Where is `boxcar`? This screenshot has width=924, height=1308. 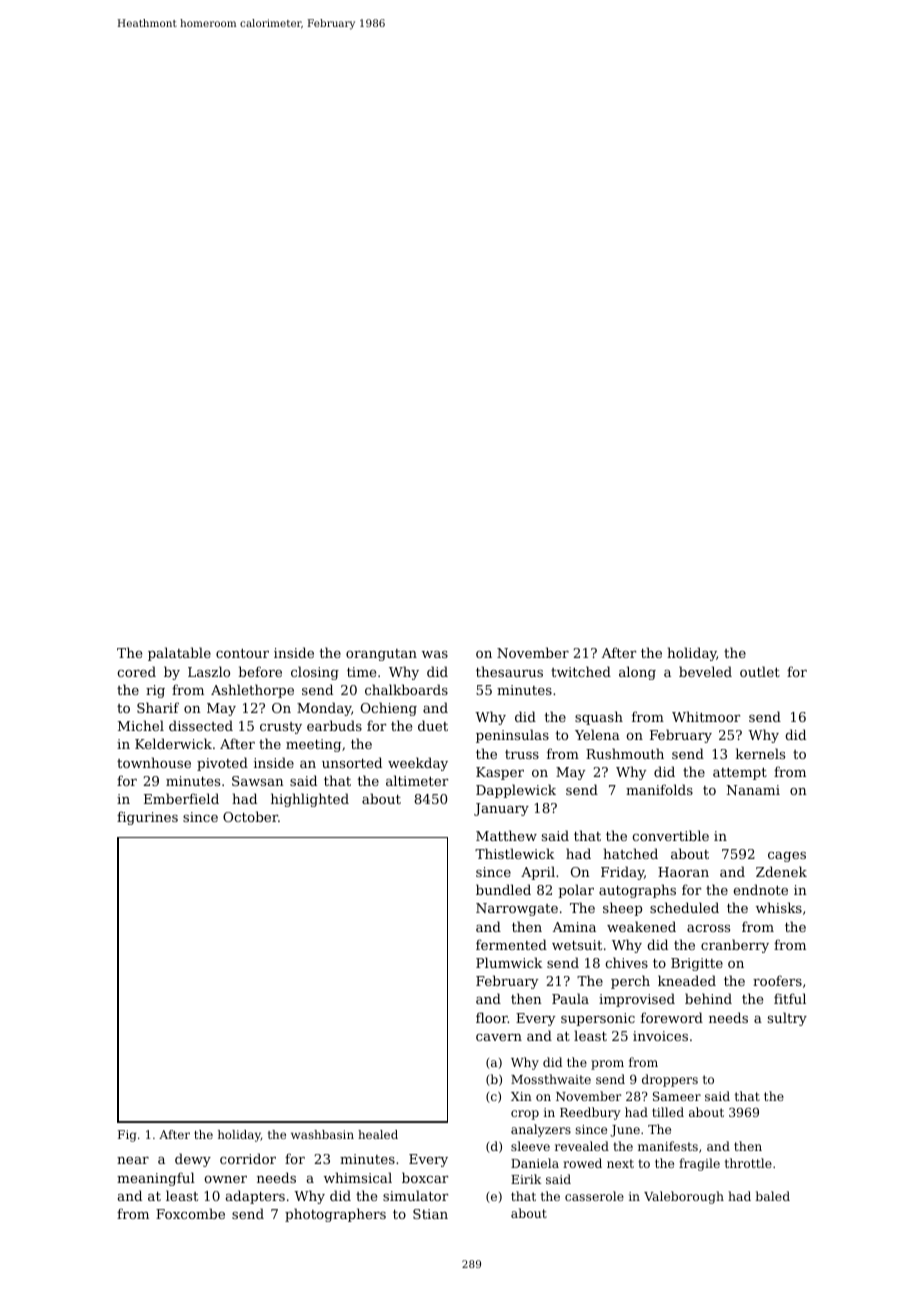
boxcar is located at coordinates (425, 1177).
